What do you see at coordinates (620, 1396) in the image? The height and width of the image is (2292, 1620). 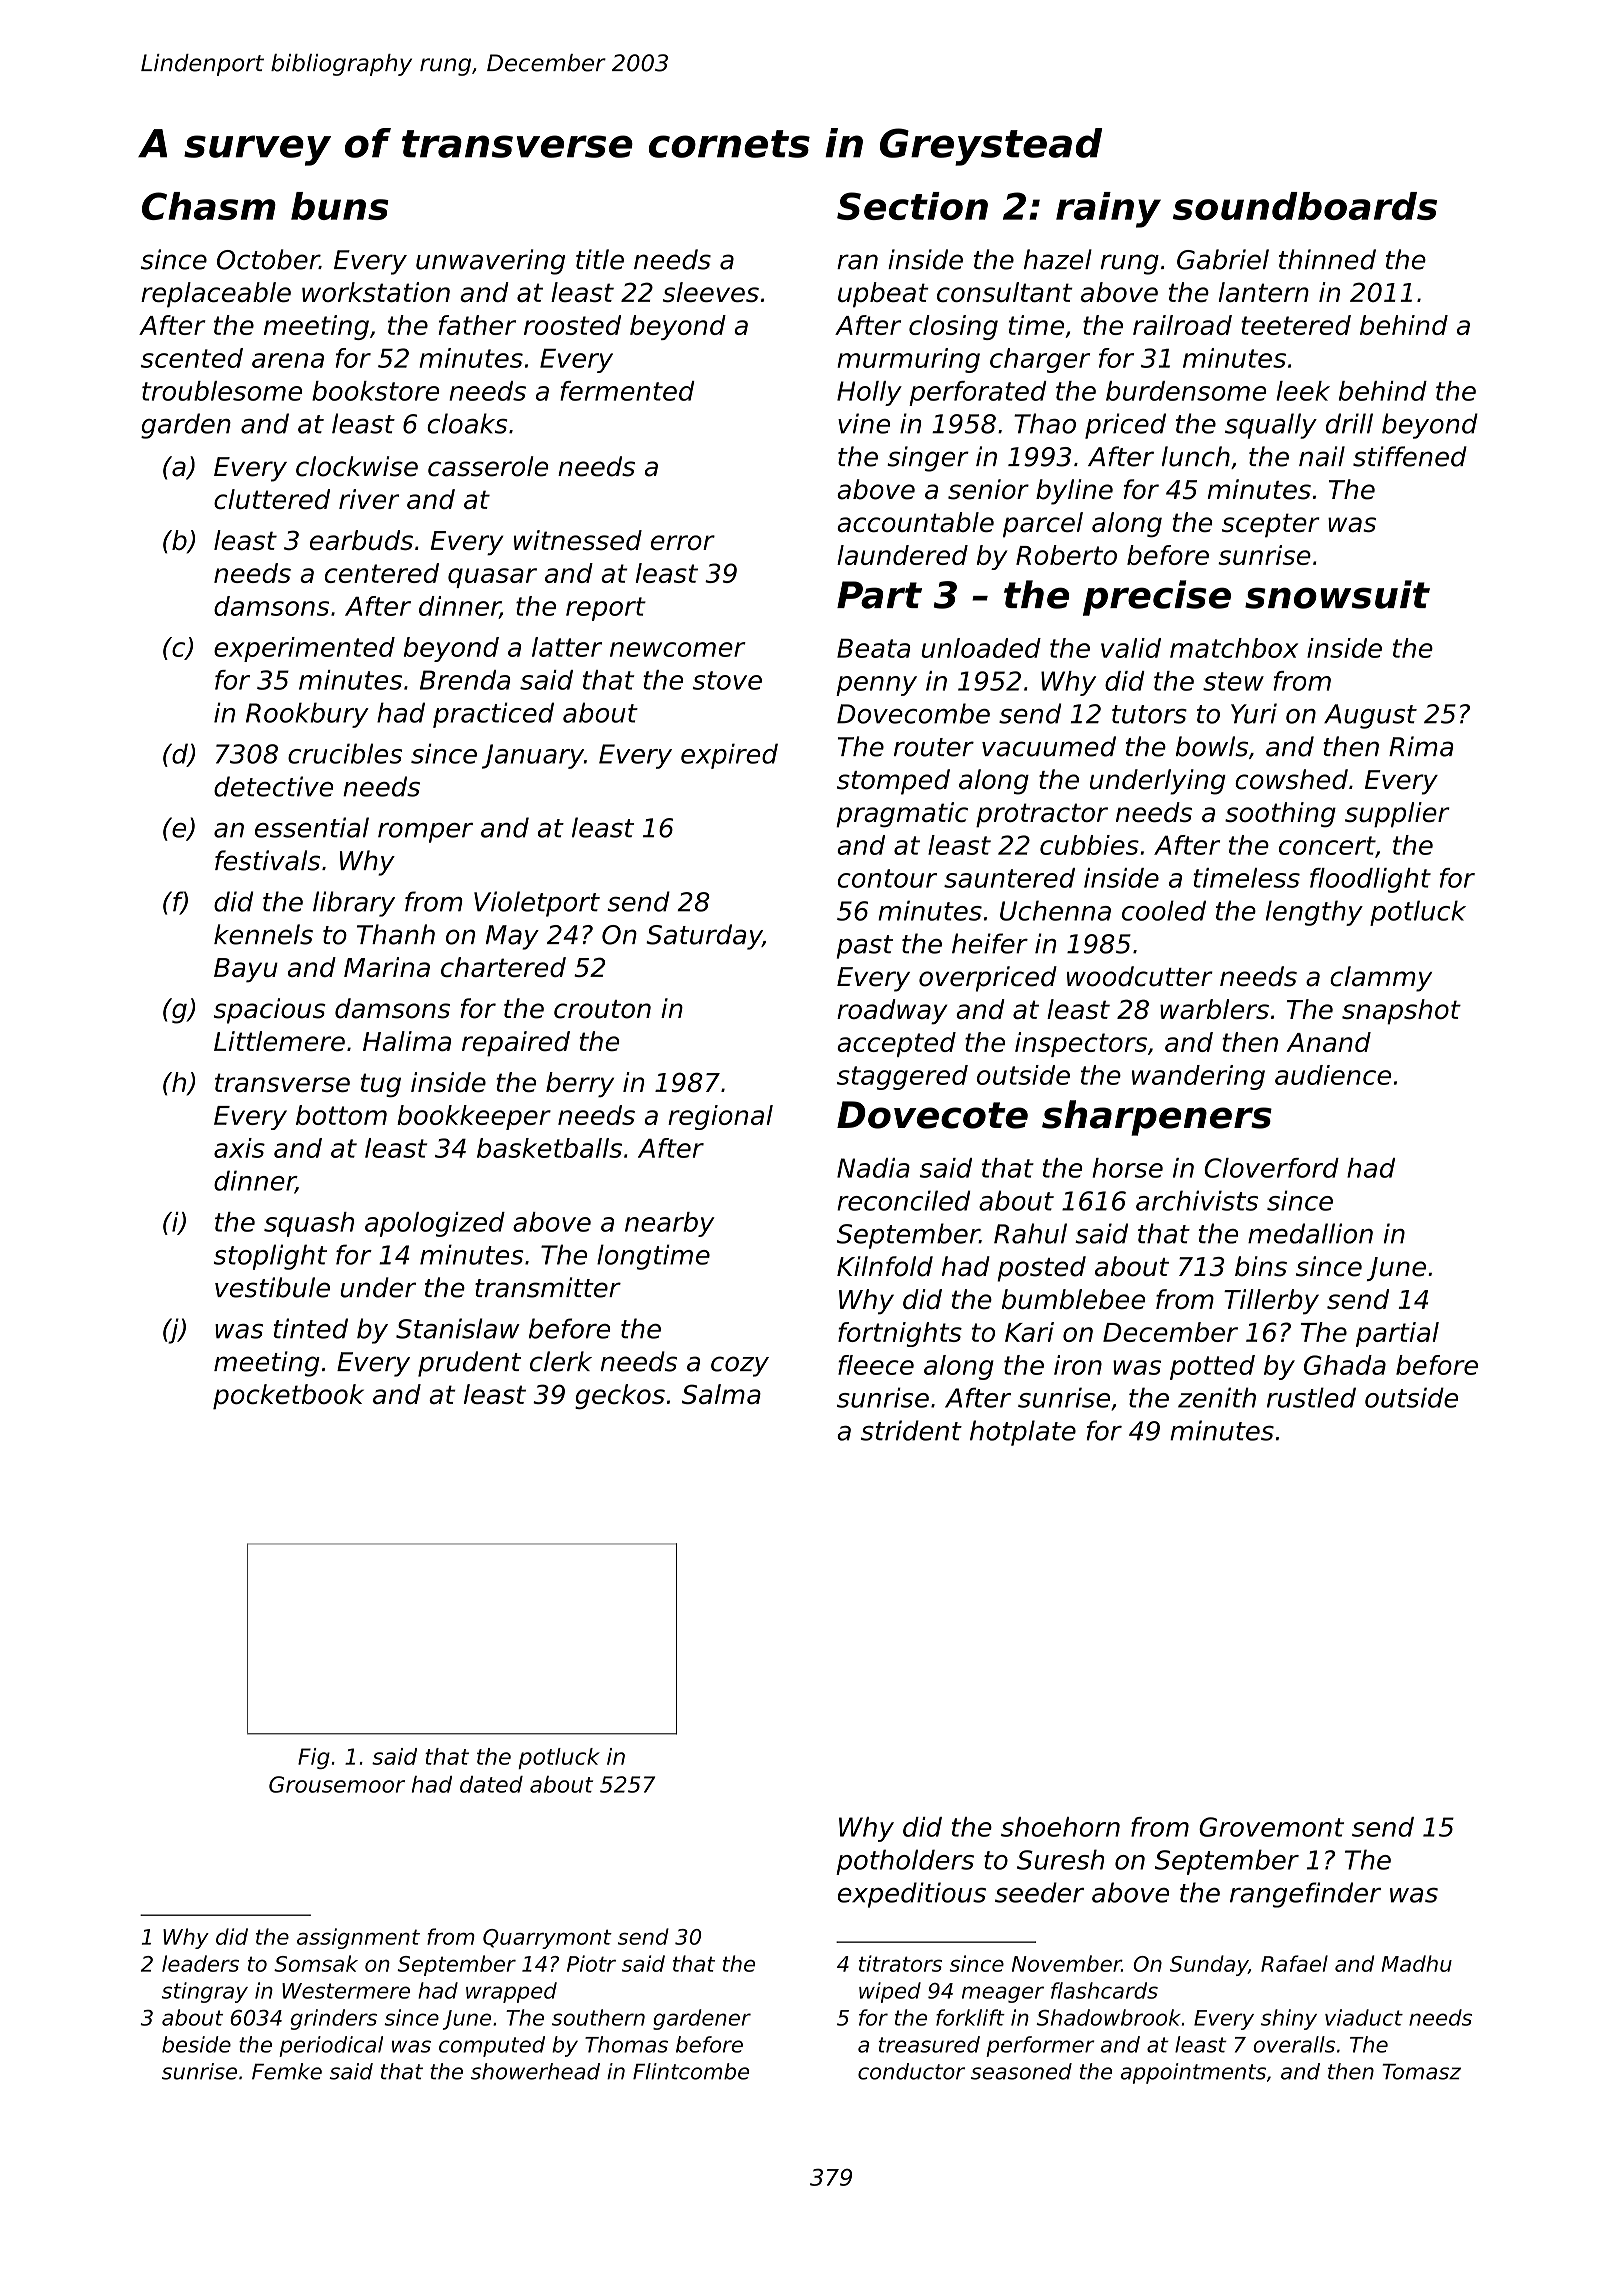 I see `geckos` at bounding box center [620, 1396].
